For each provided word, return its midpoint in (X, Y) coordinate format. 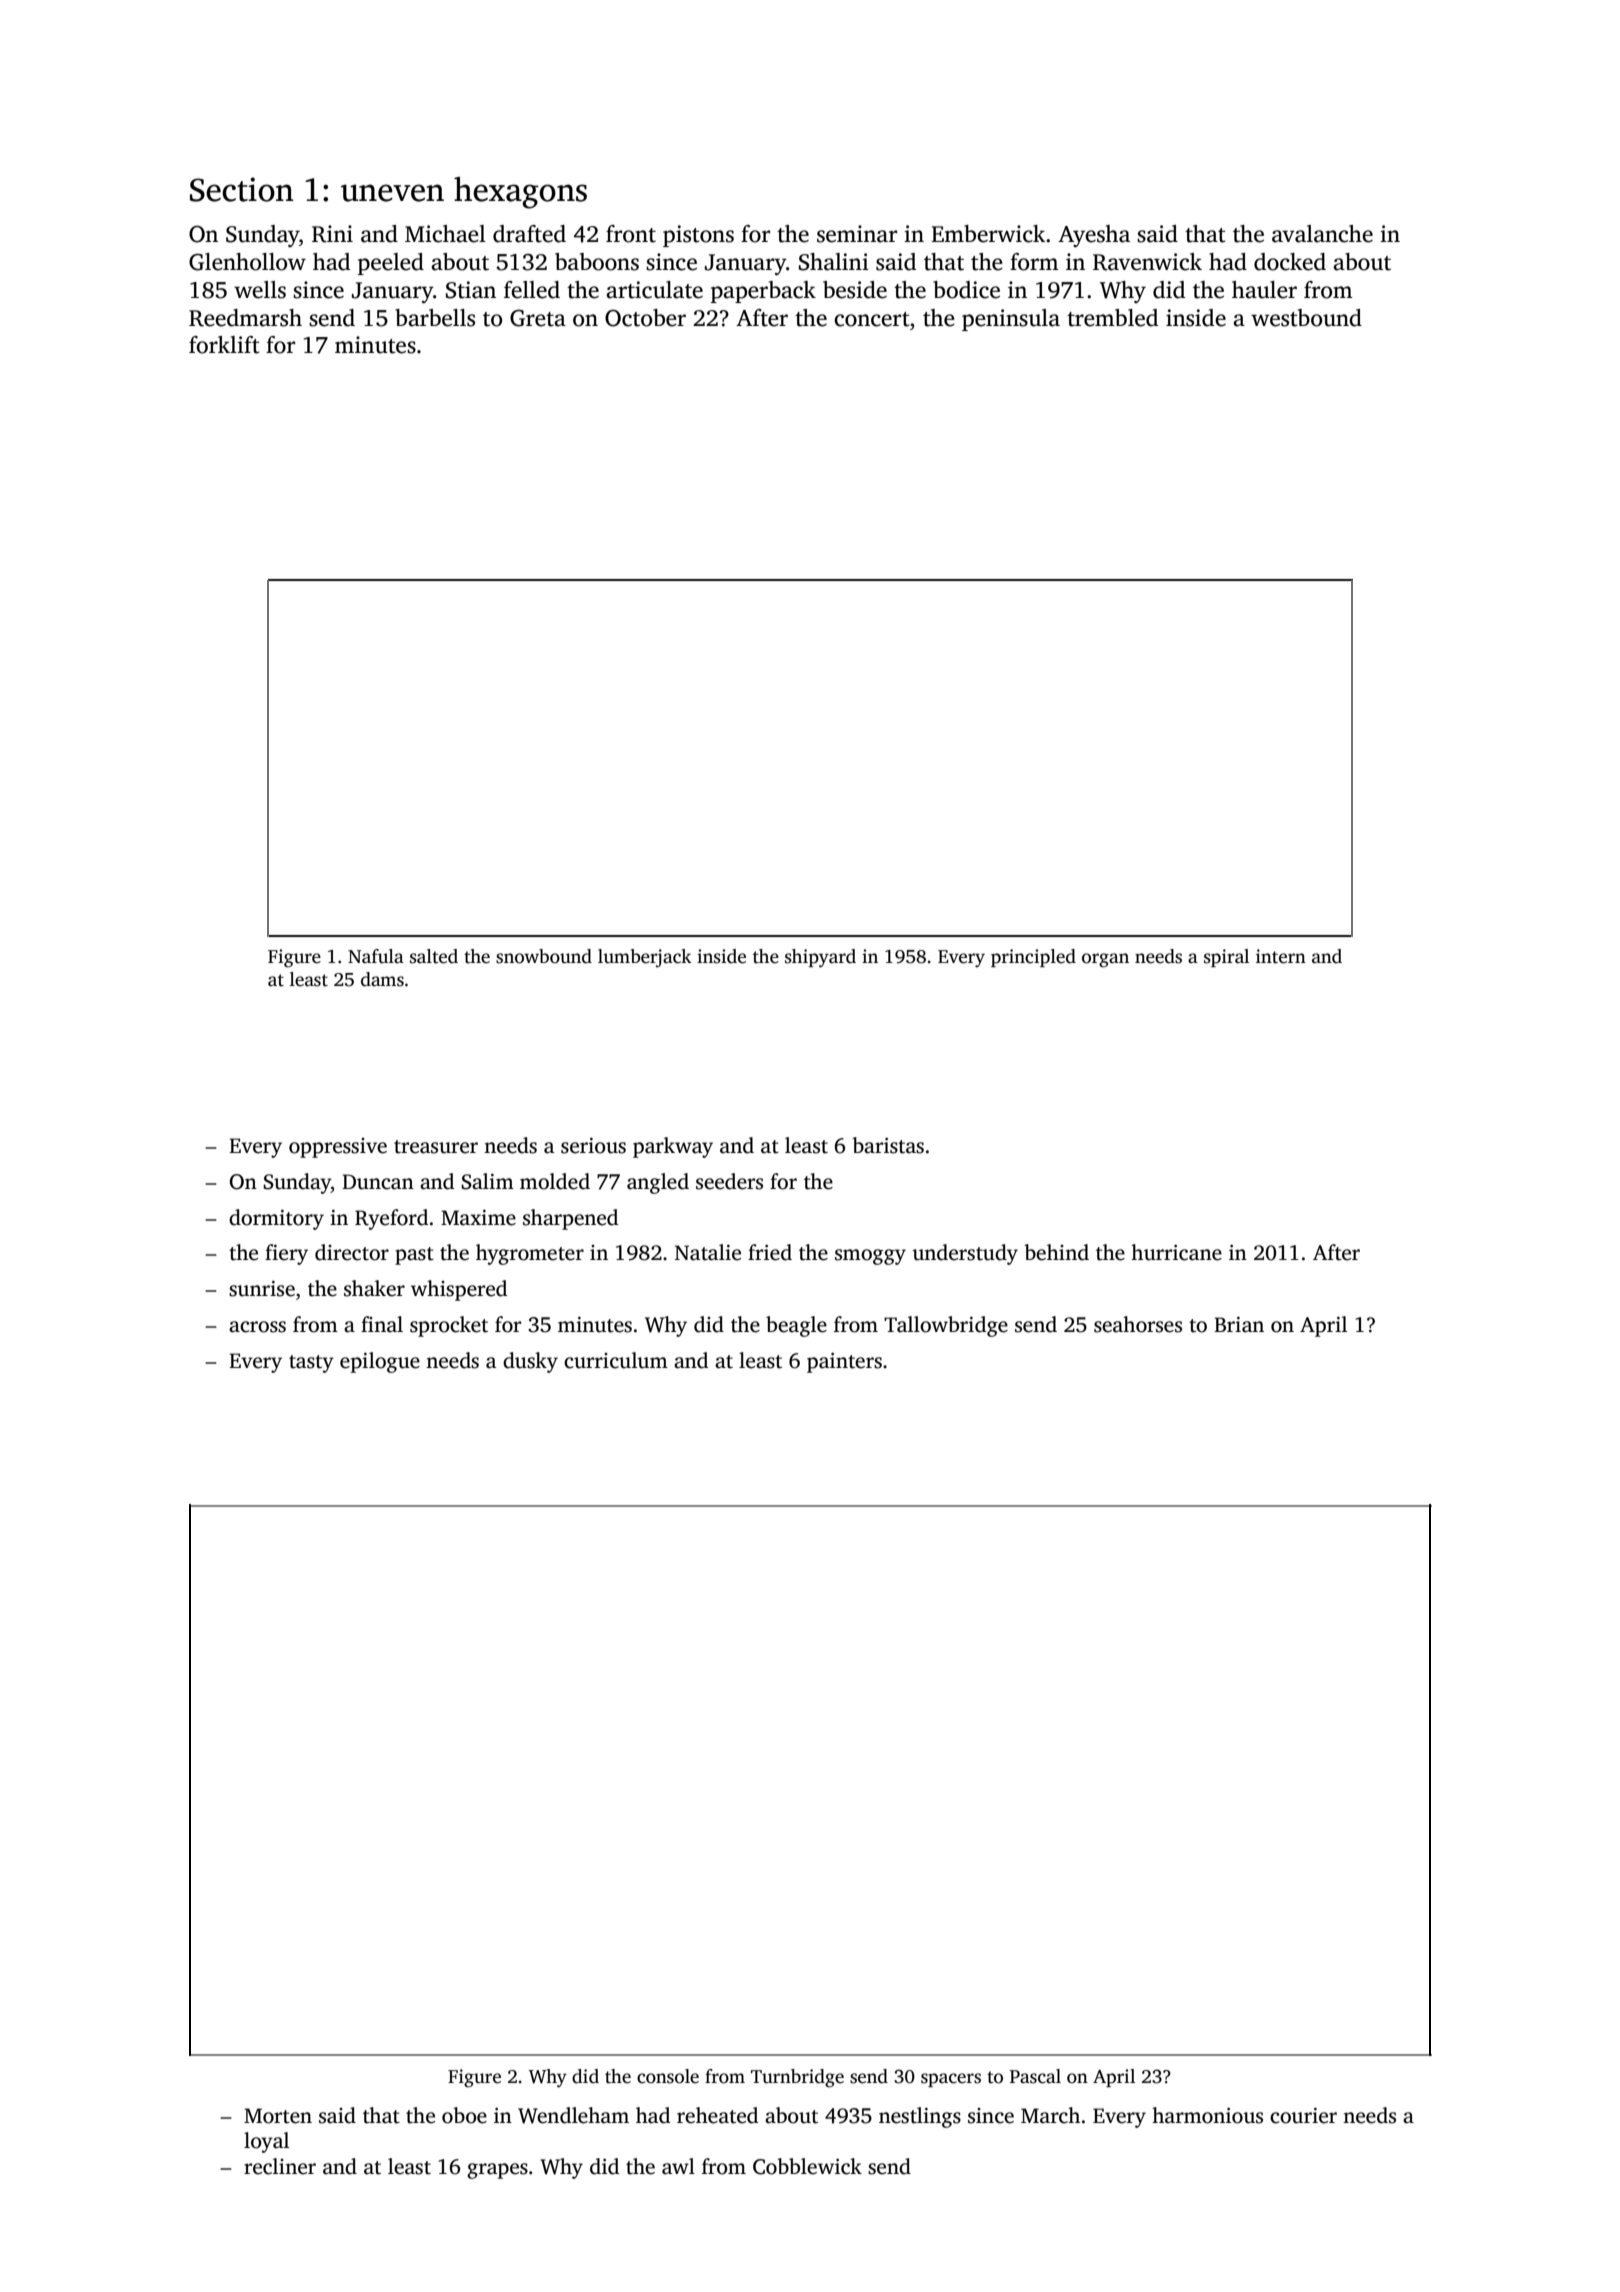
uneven (392, 193)
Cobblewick (807, 2166)
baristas (888, 1145)
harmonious (1207, 2115)
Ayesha (1094, 236)
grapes (497, 2171)
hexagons (520, 193)
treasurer (436, 1147)
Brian (1239, 1325)
